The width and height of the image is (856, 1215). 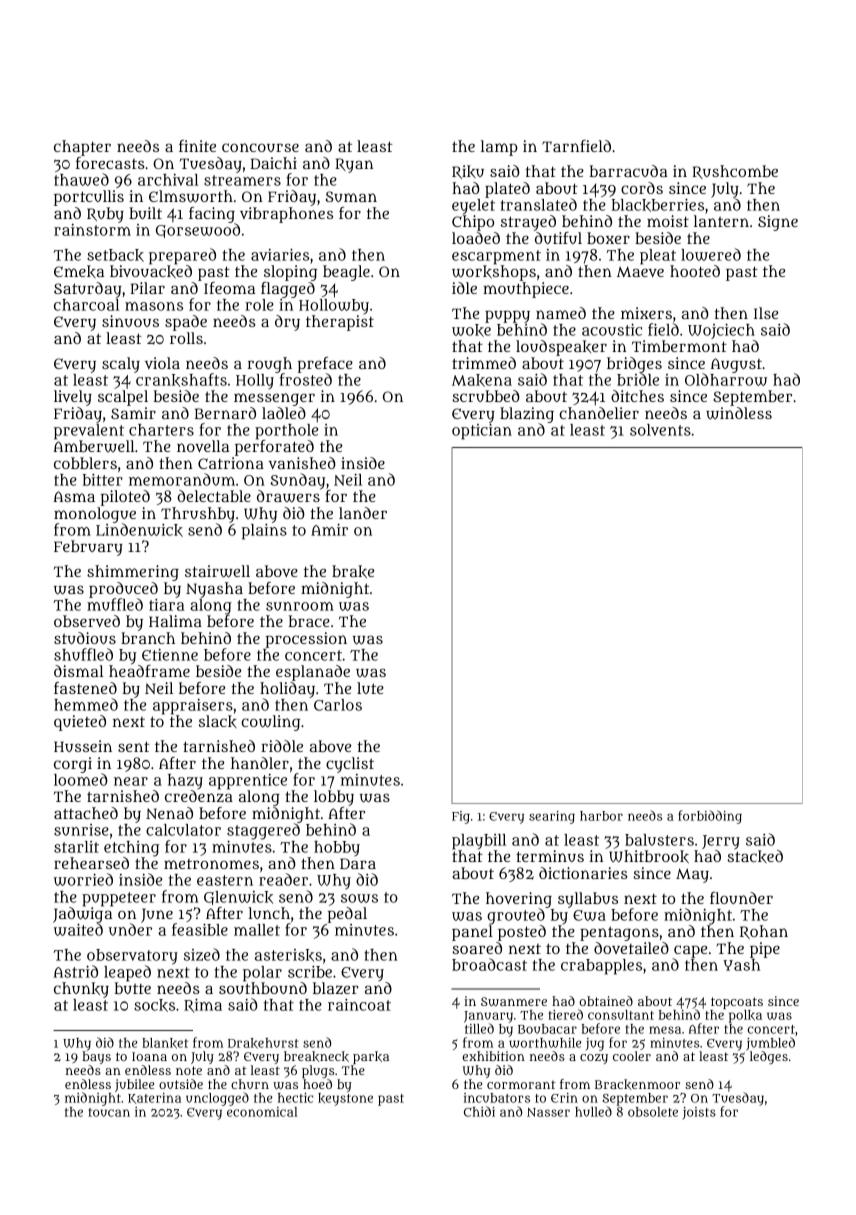 I want to click on Dara, so click(x=358, y=863).
